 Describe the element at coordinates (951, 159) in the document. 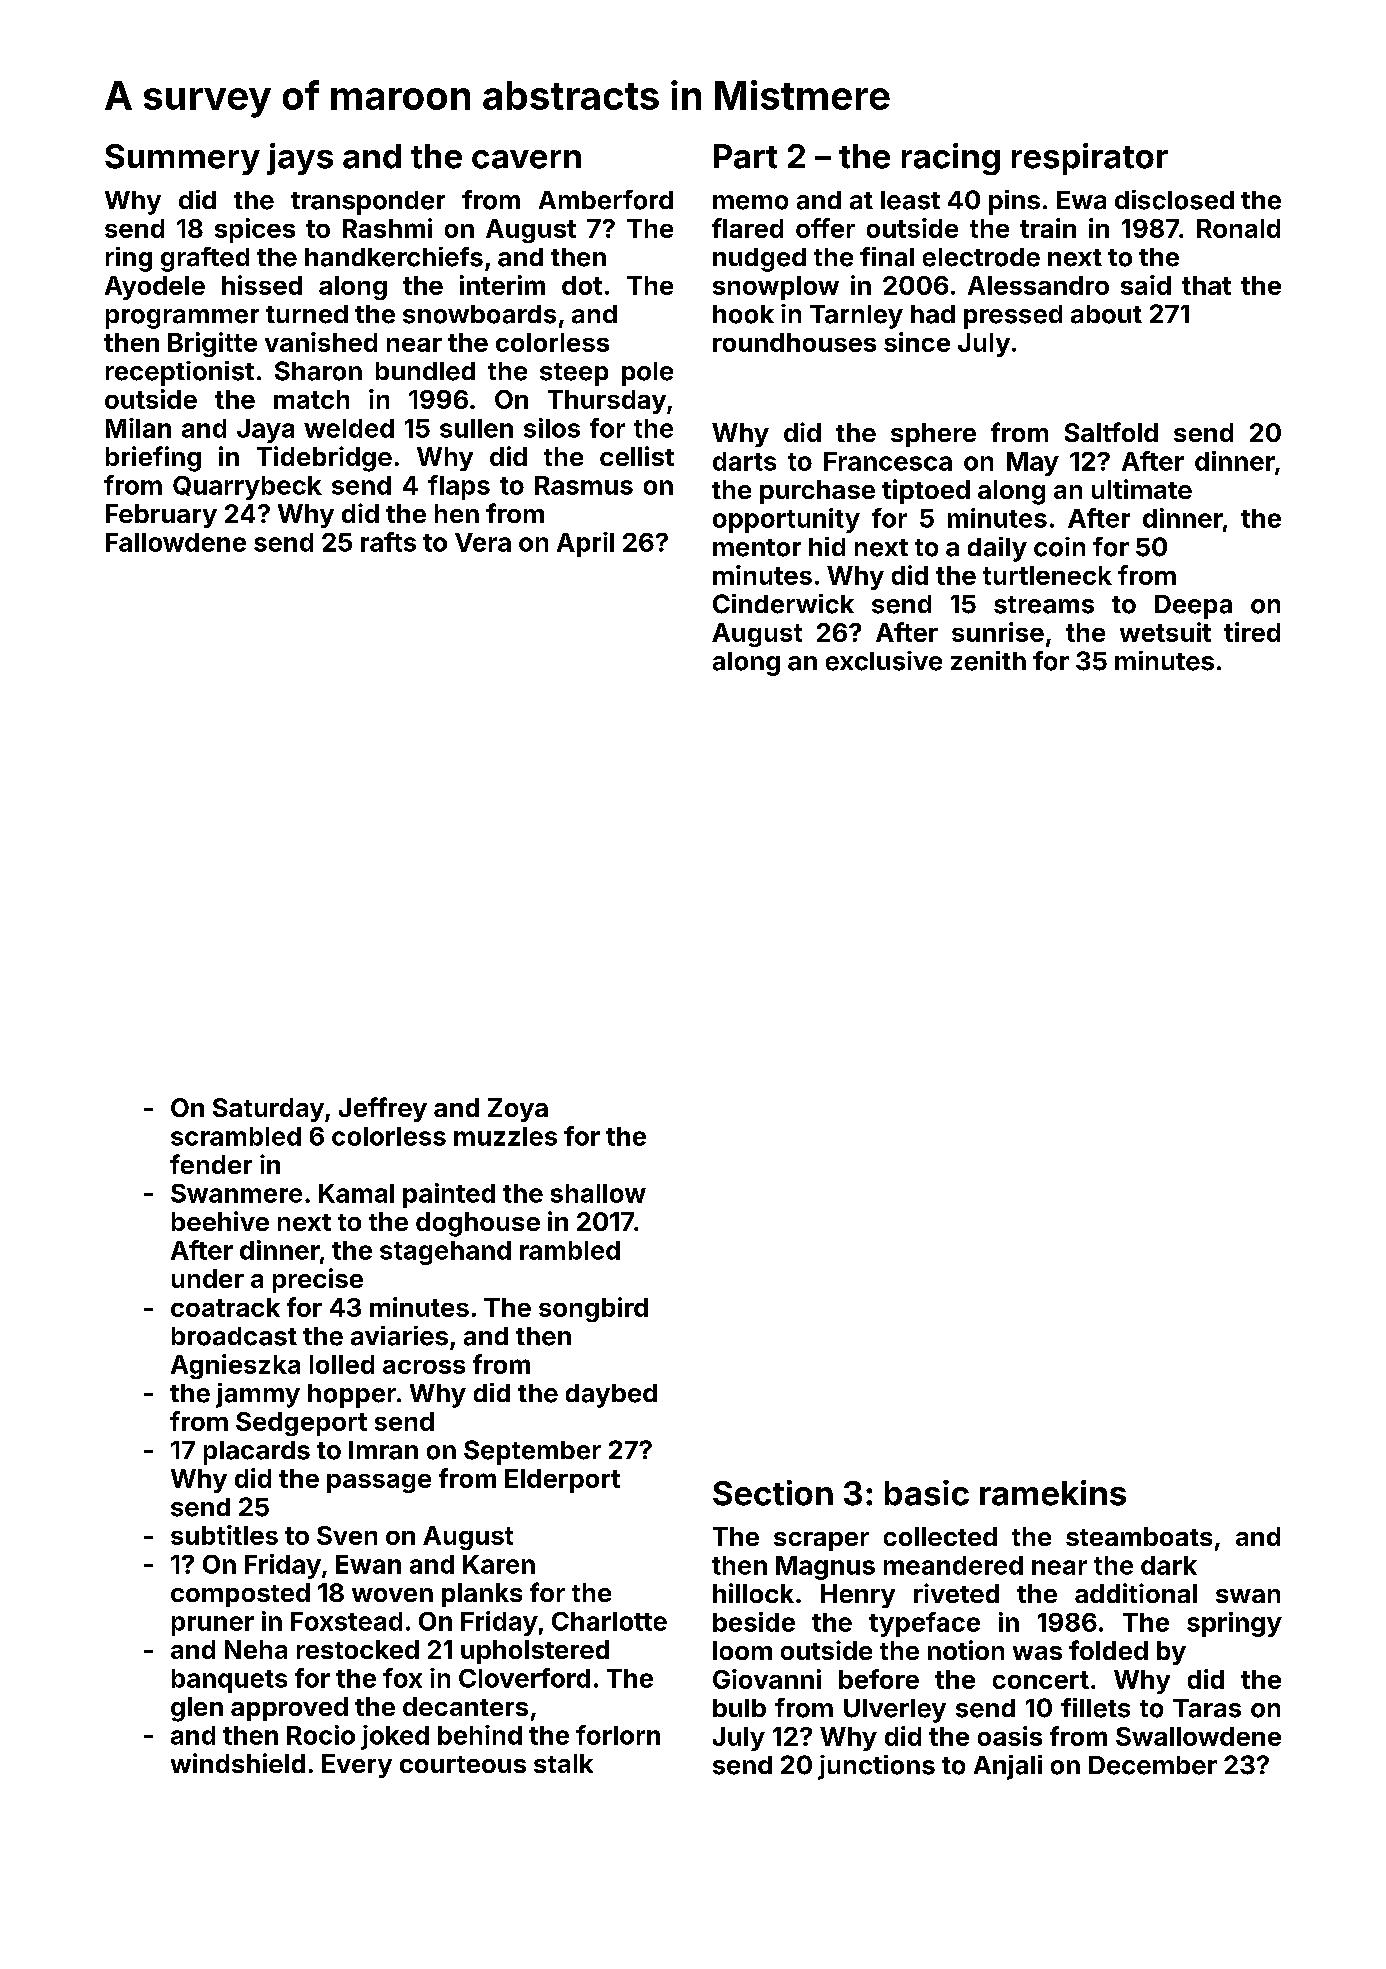

I see `racing` at that location.
